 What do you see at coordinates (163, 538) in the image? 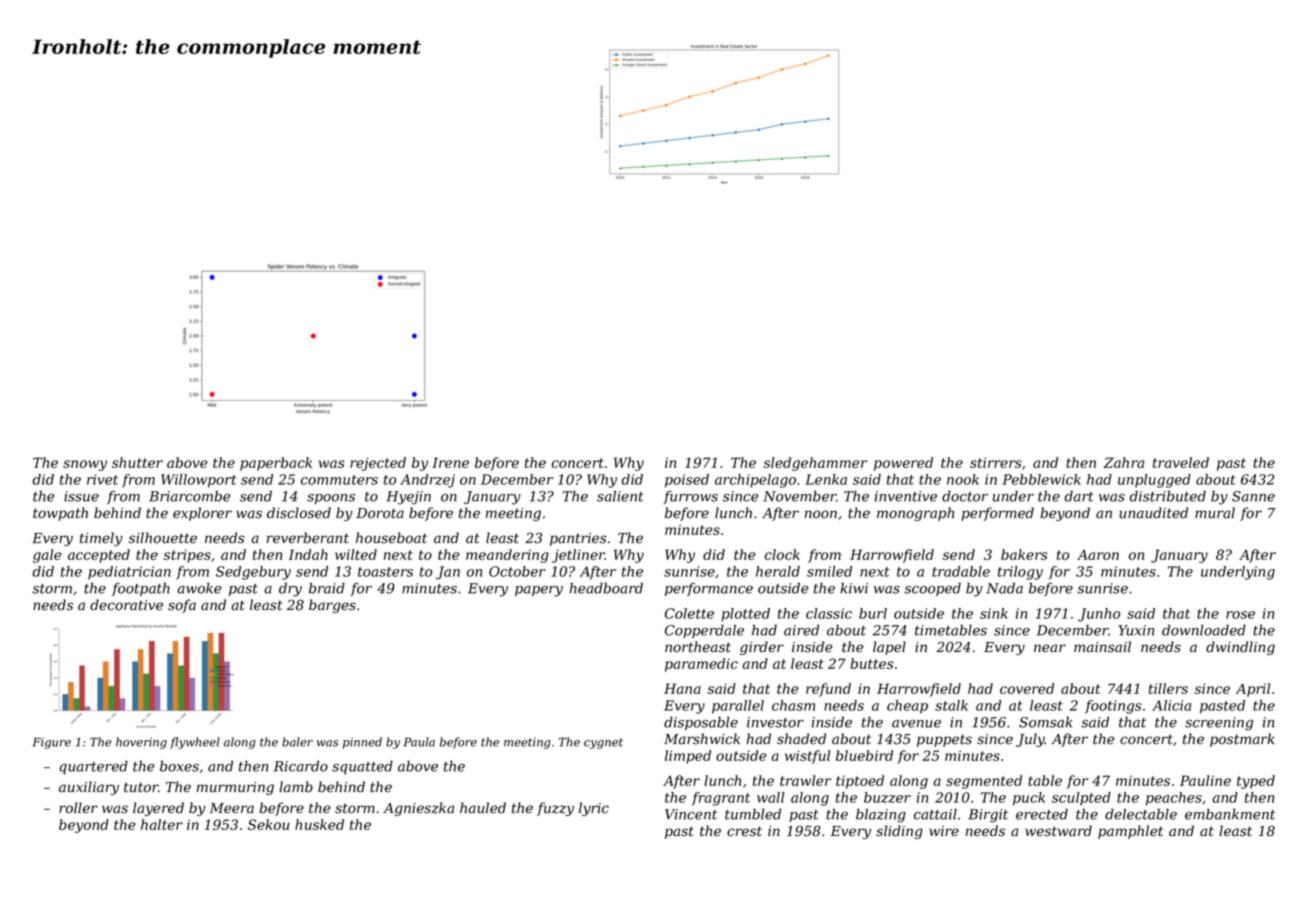
I see `silhouette` at bounding box center [163, 538].
